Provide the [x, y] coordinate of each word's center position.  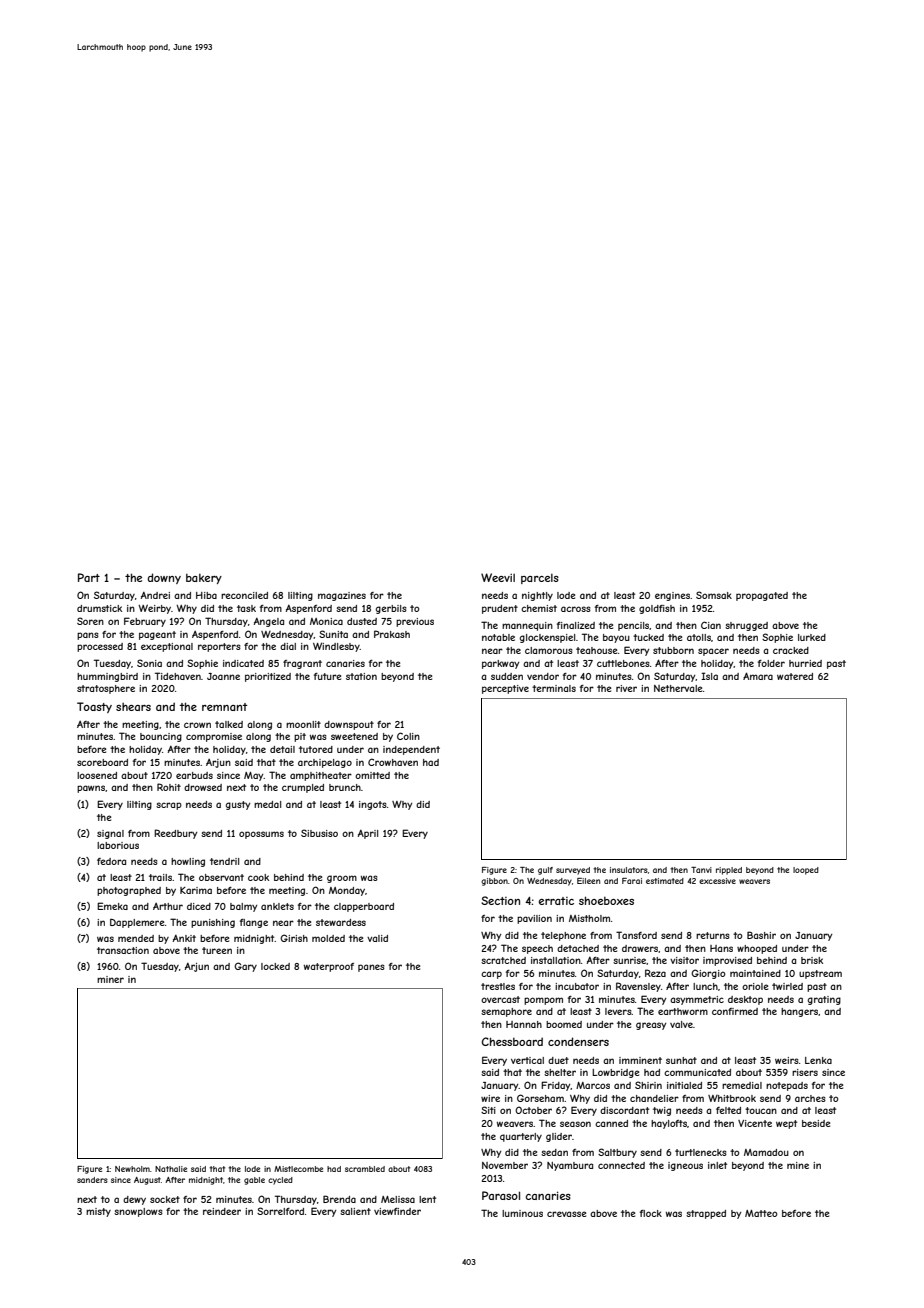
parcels [540, 579]
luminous [522, 1213]
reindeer [222, 1211]
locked [275, 966]
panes [371, 968]
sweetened [354, 736]
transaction [123, 950]
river [626, 688]
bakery [204, 579]
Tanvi [701, 870]
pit [300, 737]
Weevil [498, 577]
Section [500, 900]
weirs [787, 1060]
